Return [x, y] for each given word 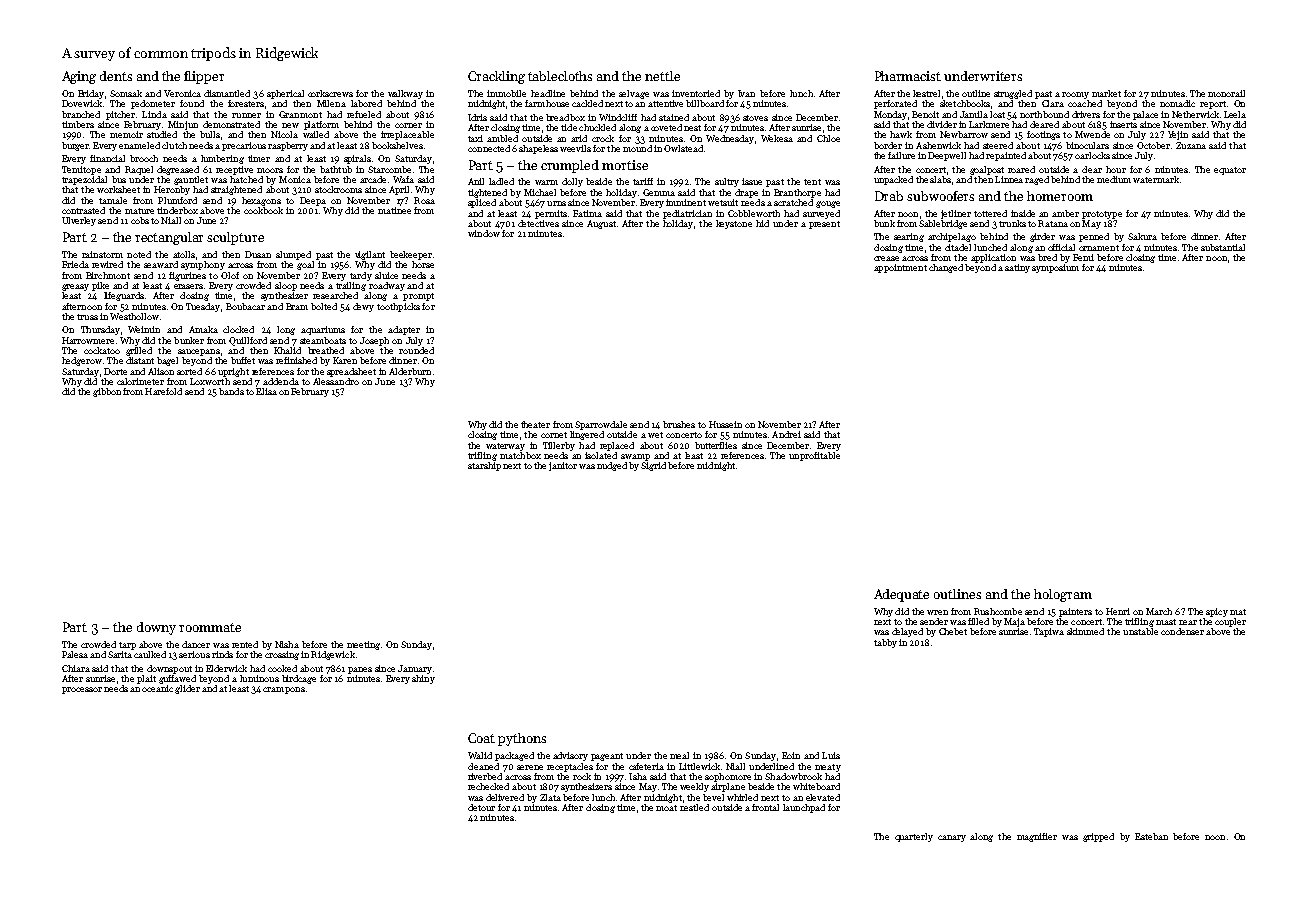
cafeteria [646, 766]
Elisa [266, 391]
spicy [1217, 612]
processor [82, 690]
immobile [506, 93]
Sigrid [653, 466]
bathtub [336, 169]
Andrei [786, 434]
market [1106, 93]
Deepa [313, 201]
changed [946, 268]
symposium [1055, 268]
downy [156, 628]
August [601, 224]
